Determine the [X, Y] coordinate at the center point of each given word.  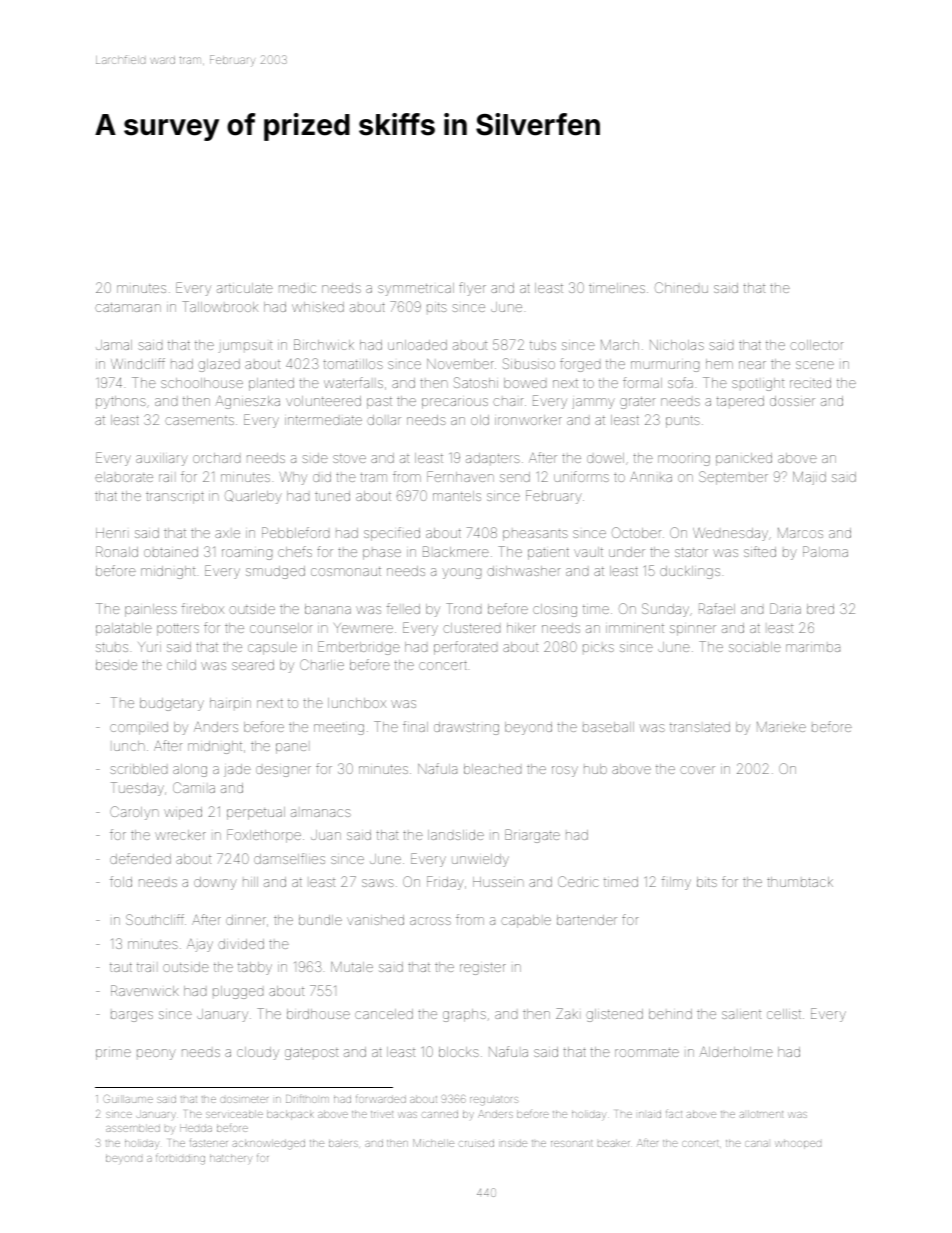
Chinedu [681, 287]
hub [595, 769]
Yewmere [363, 628]
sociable [755, 647]
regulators [494, 1100]
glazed [219, 365]
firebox [203, 608]
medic [297, 288]
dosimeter [244, 1099]
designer [283, 771]
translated [700, 727]
